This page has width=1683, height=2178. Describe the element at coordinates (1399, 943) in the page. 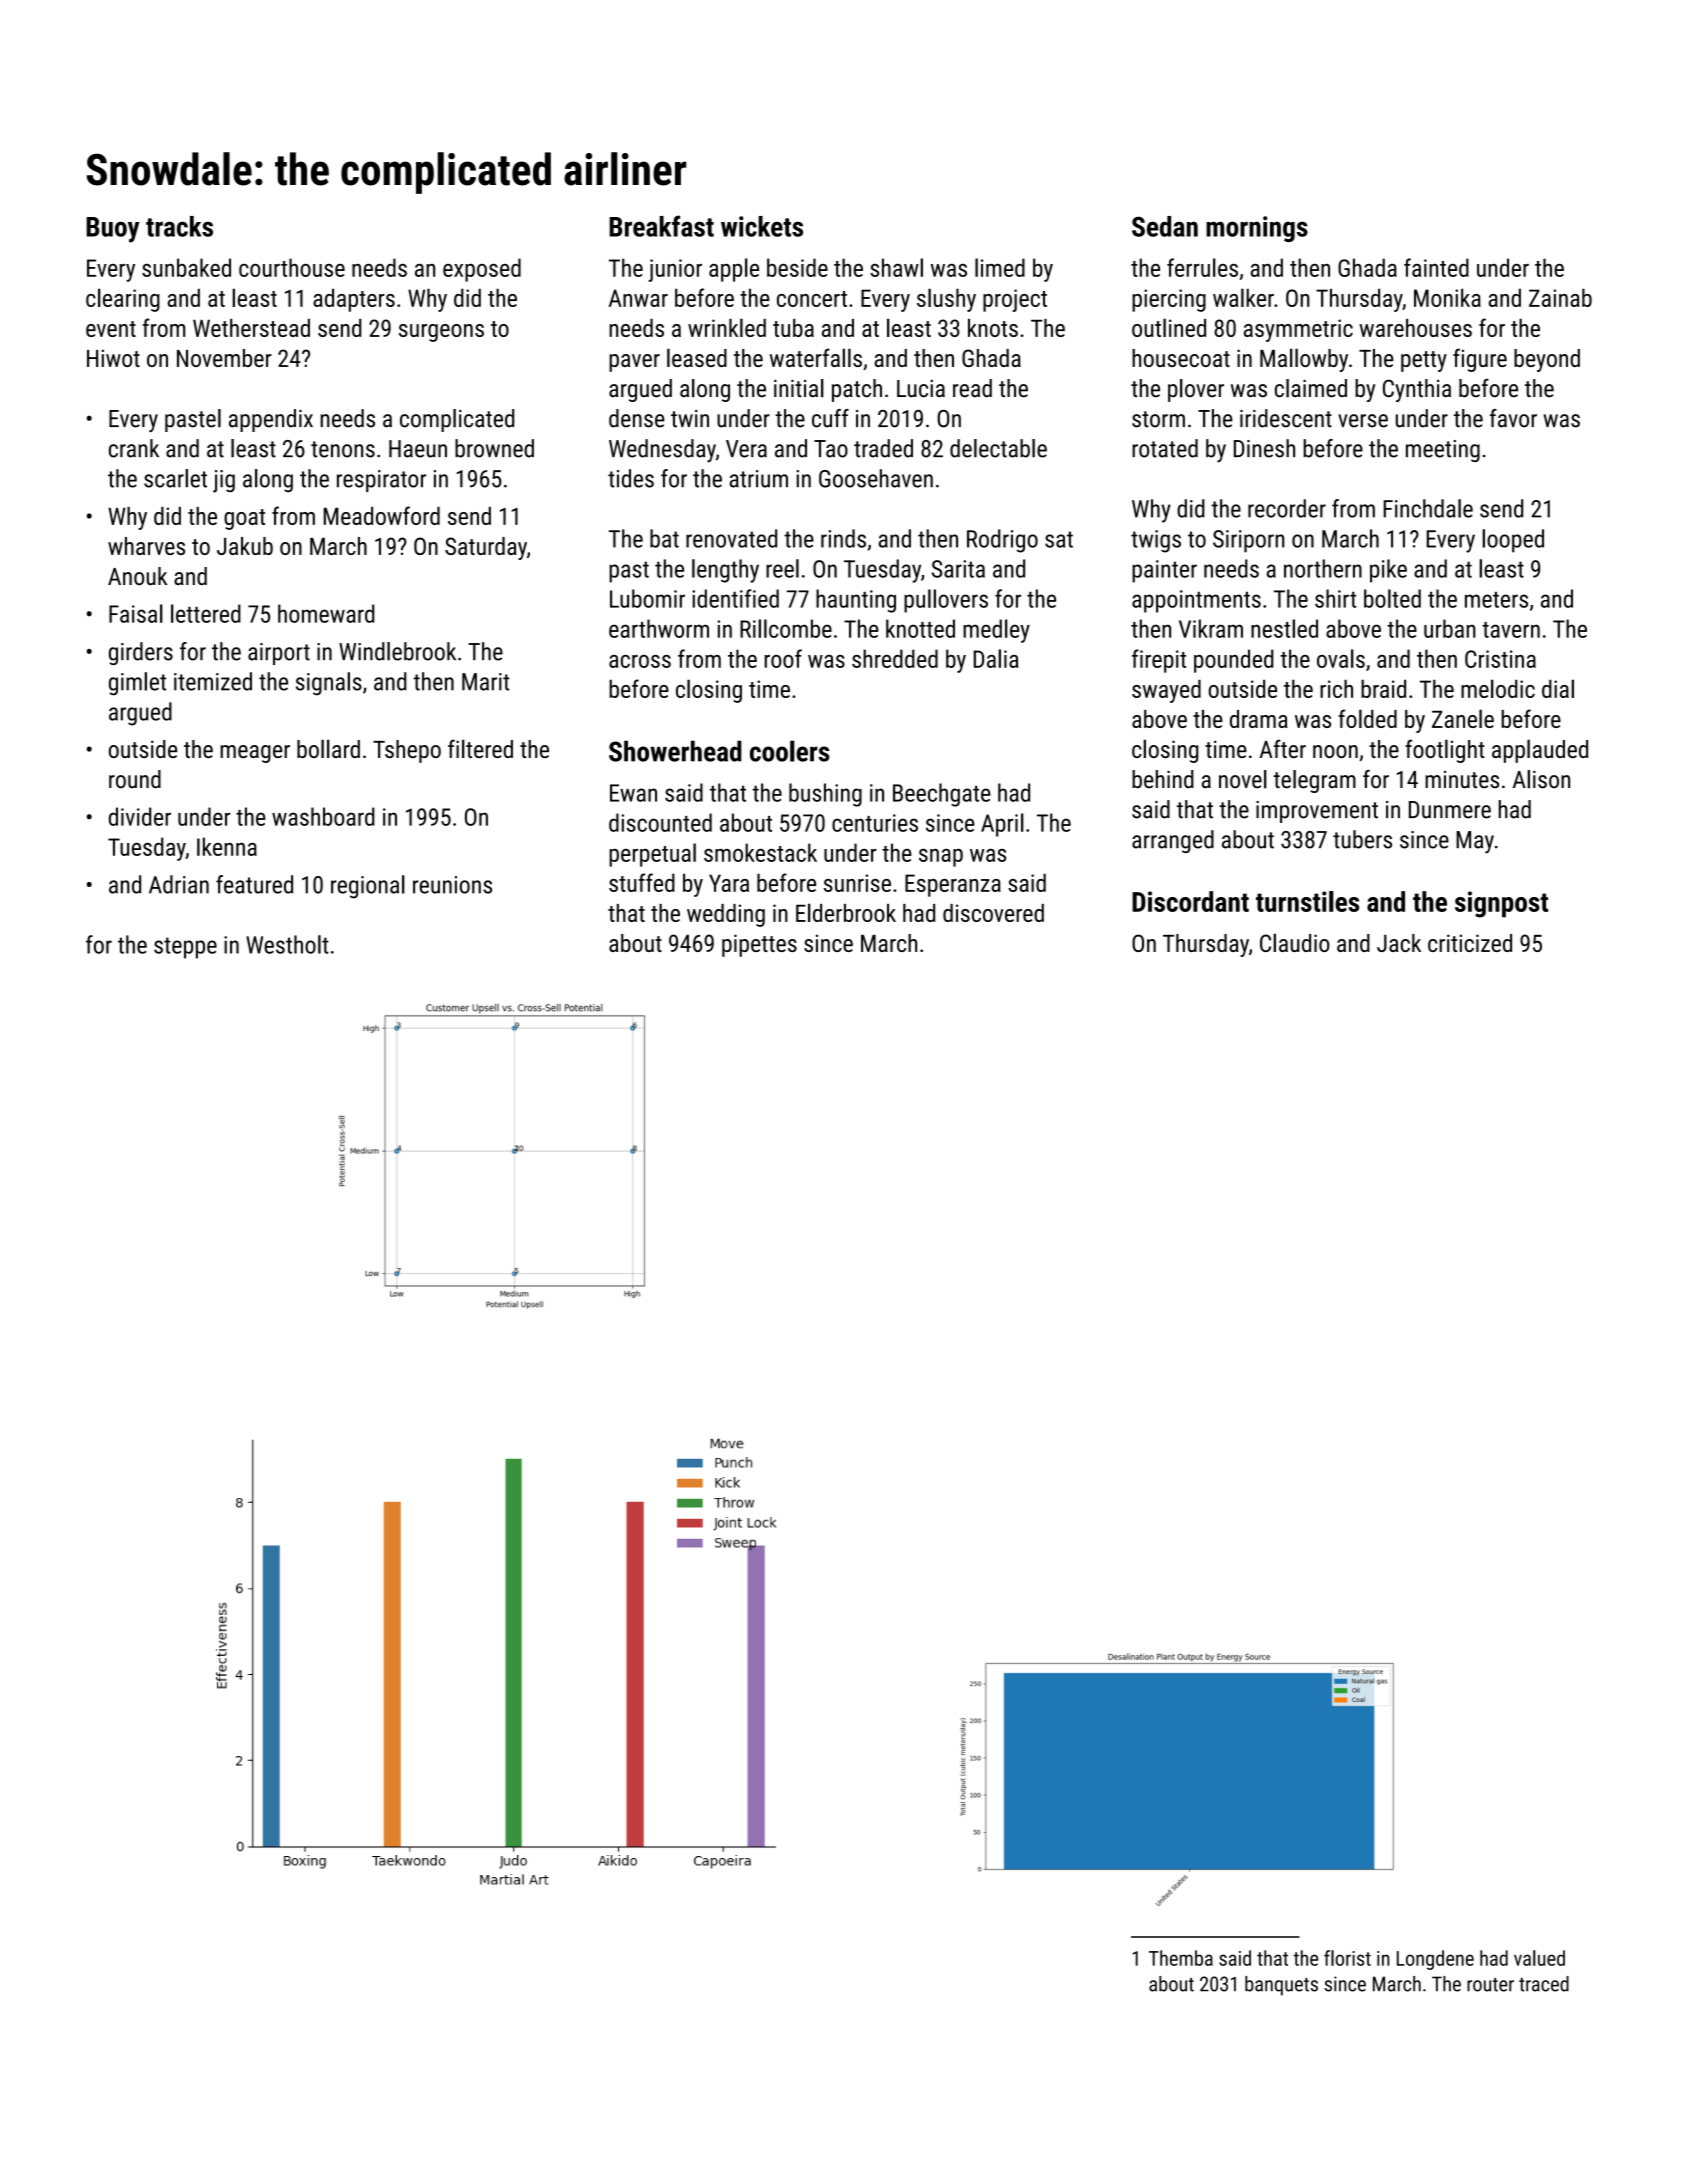

I see `Jack` at that location.
